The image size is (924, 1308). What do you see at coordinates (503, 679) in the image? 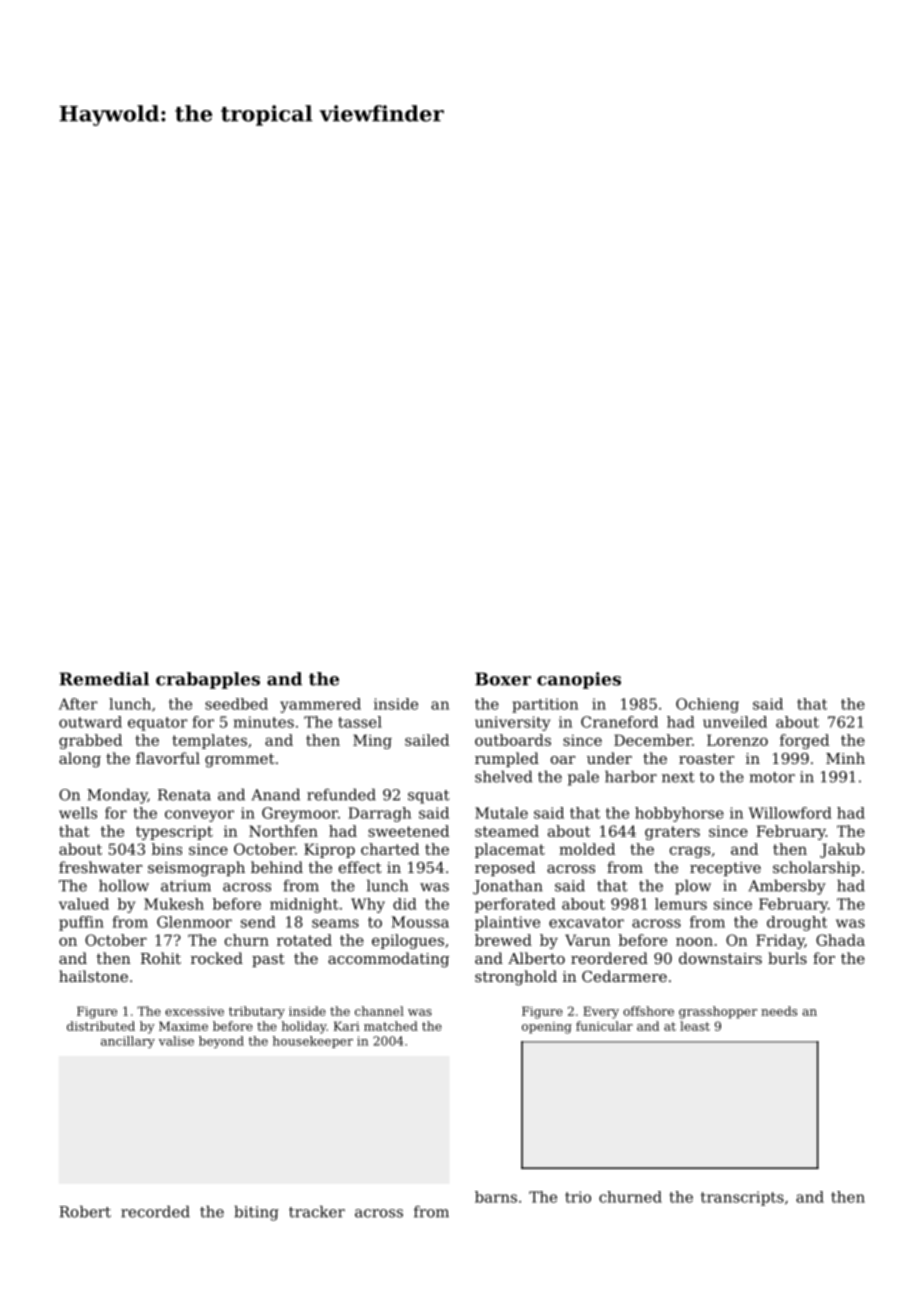
I see `Boxer` at bounding box center [503, 679].
